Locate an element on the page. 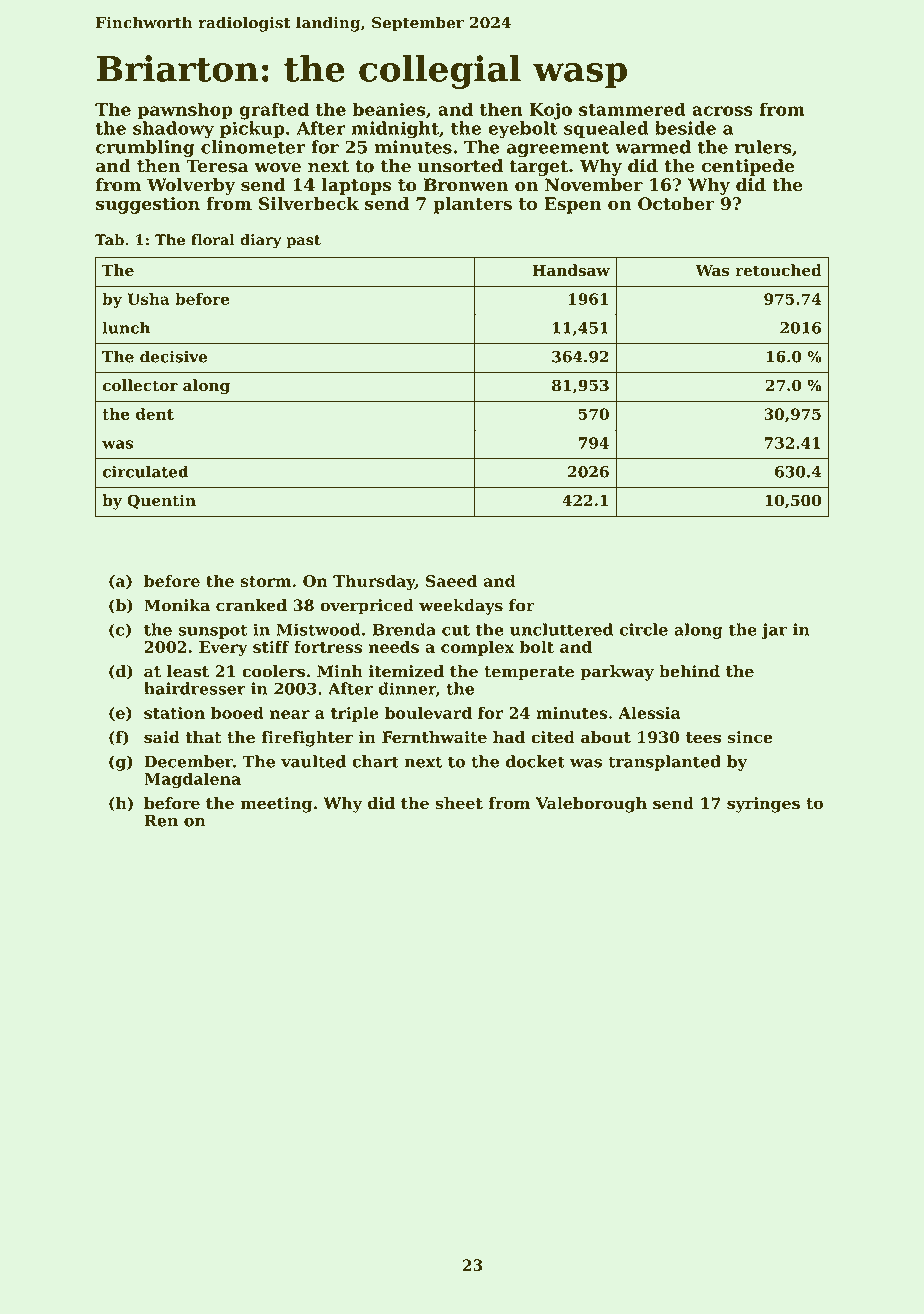 The width and height of the page is (924, 1314). vaulted is located at coordinates (313, 761).
